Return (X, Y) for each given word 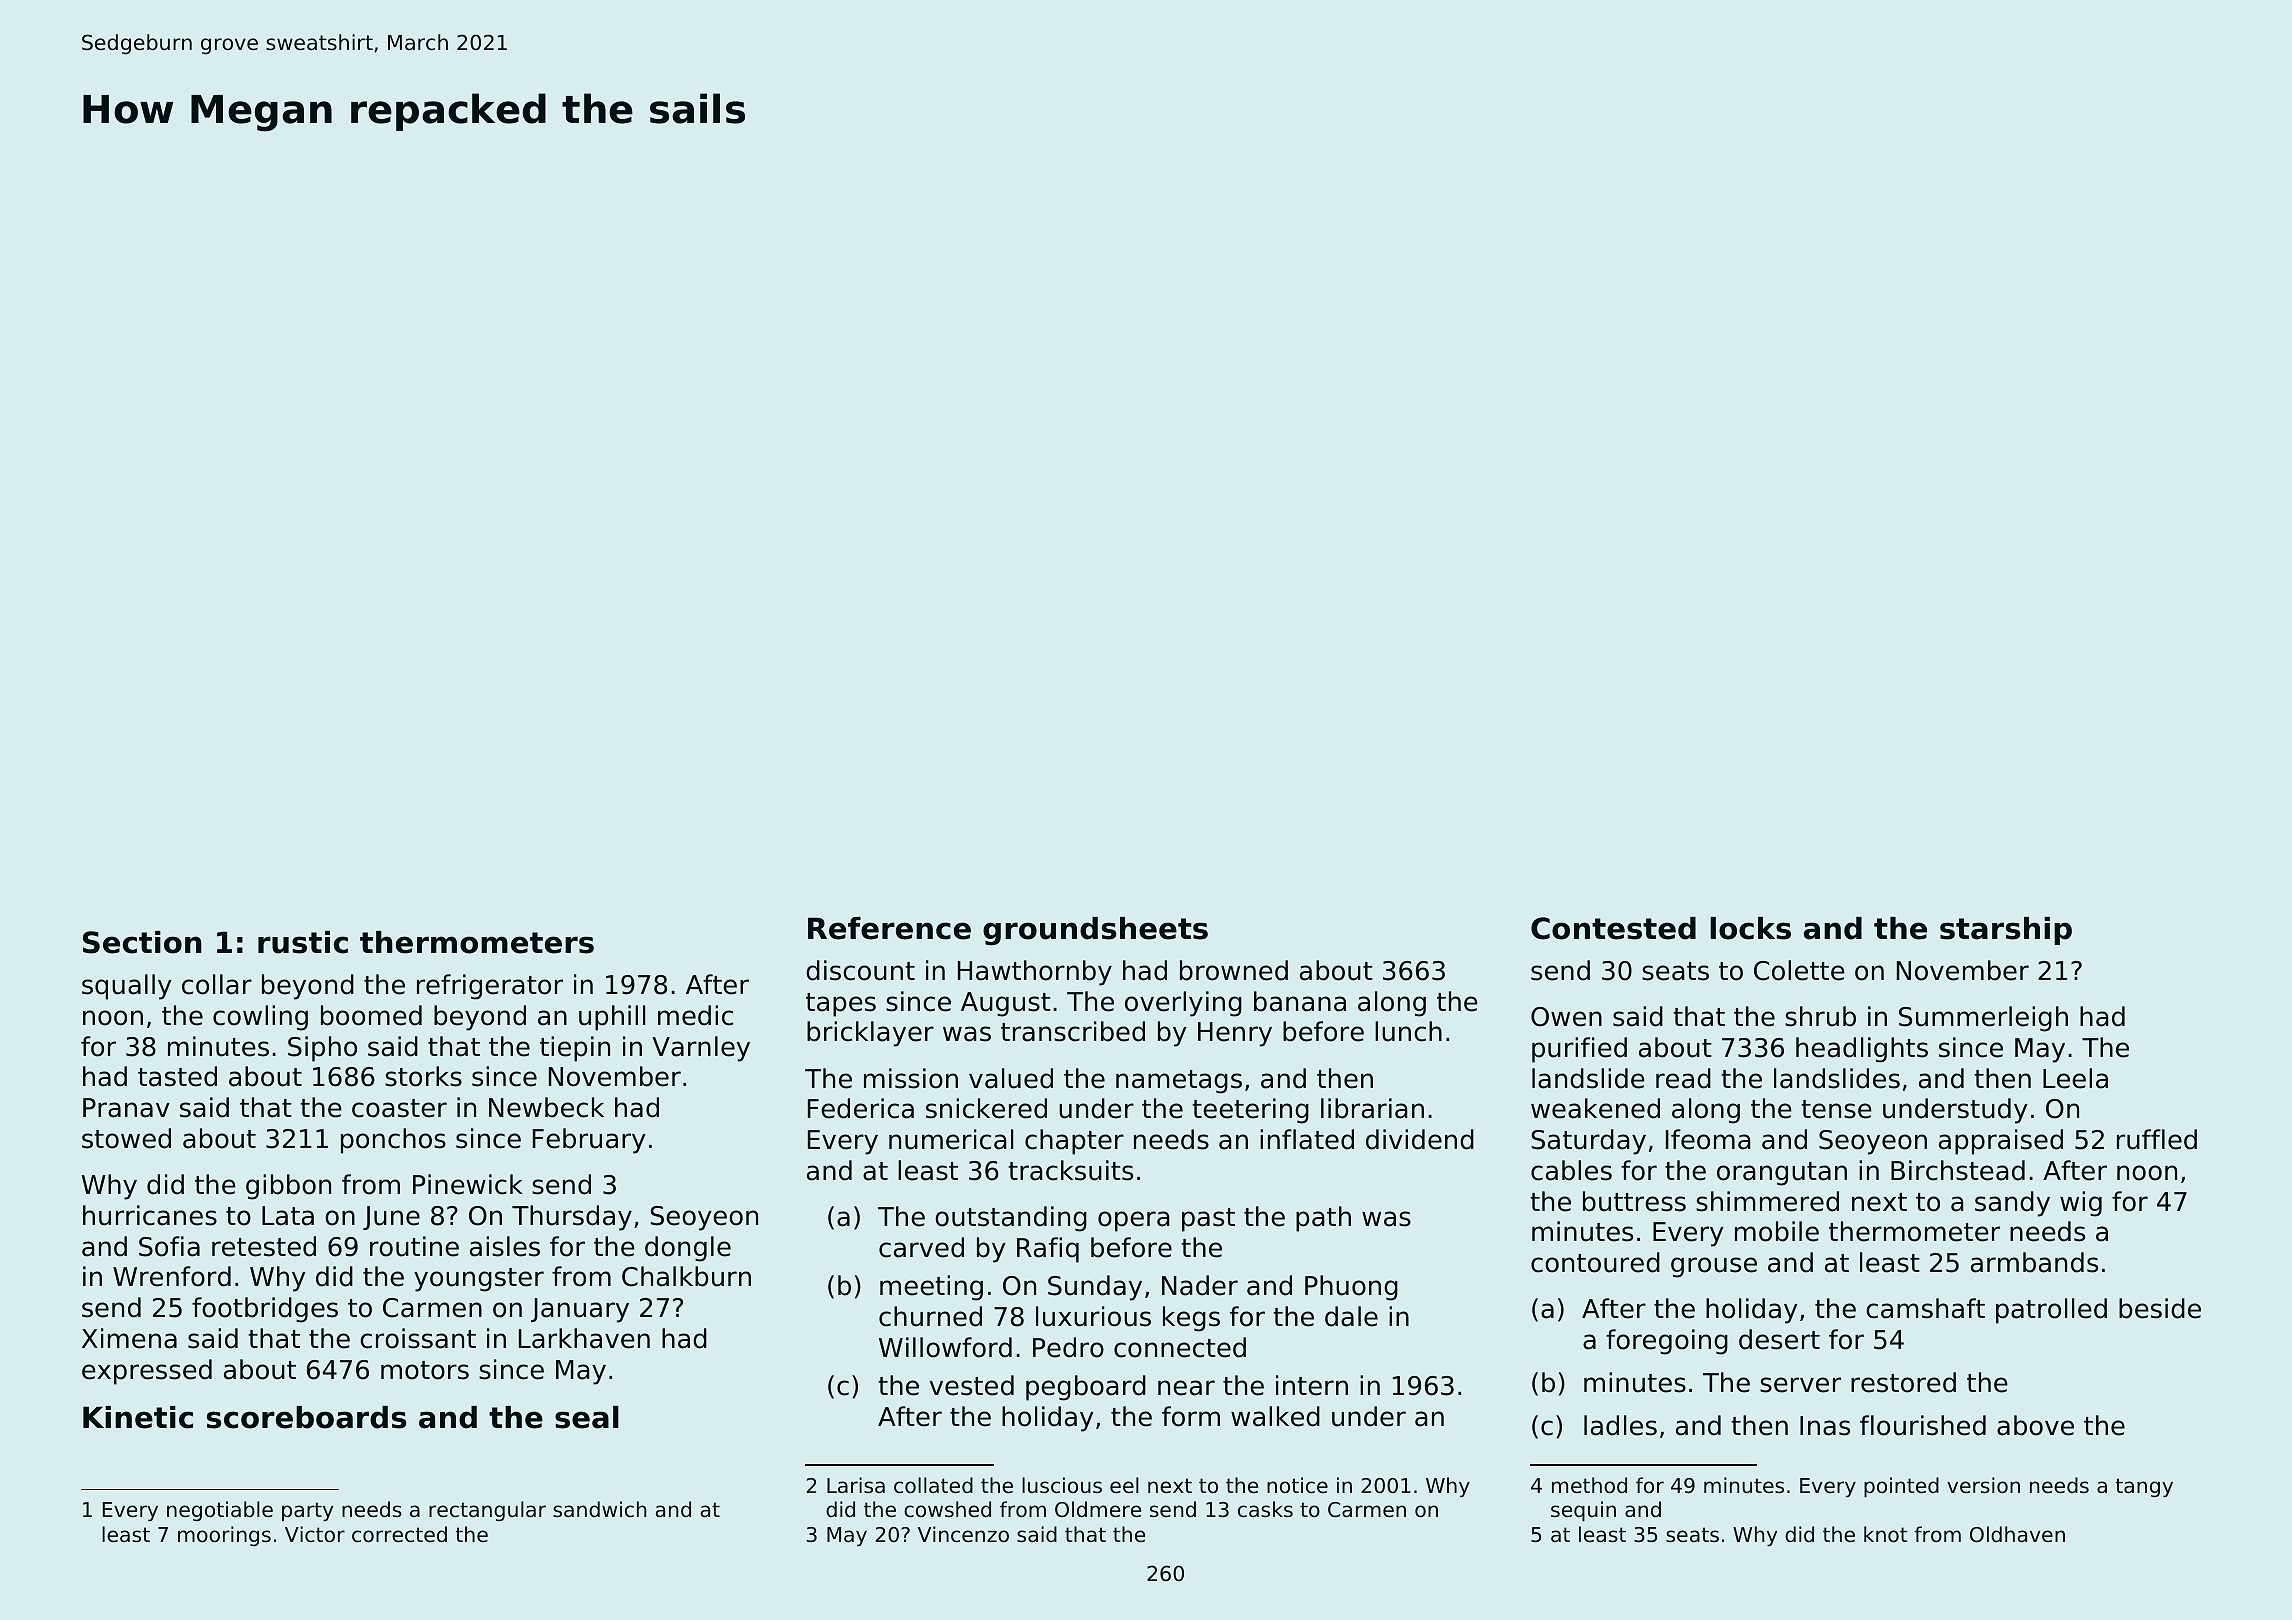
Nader (1200, 1285)
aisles (505, 1246)
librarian (1372, 1108)
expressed (147, 1372)
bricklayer (870, 1034)
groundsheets (1095, 931)
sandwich (599, 1509)
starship (2006, 931)
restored (1903, 1382)
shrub (1820, 1016)
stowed (126, 1138)
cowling (260, 1018)
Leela (2075, 1078)
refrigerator (490, 987)
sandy (2012, 1204)
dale (1351, 1316)
